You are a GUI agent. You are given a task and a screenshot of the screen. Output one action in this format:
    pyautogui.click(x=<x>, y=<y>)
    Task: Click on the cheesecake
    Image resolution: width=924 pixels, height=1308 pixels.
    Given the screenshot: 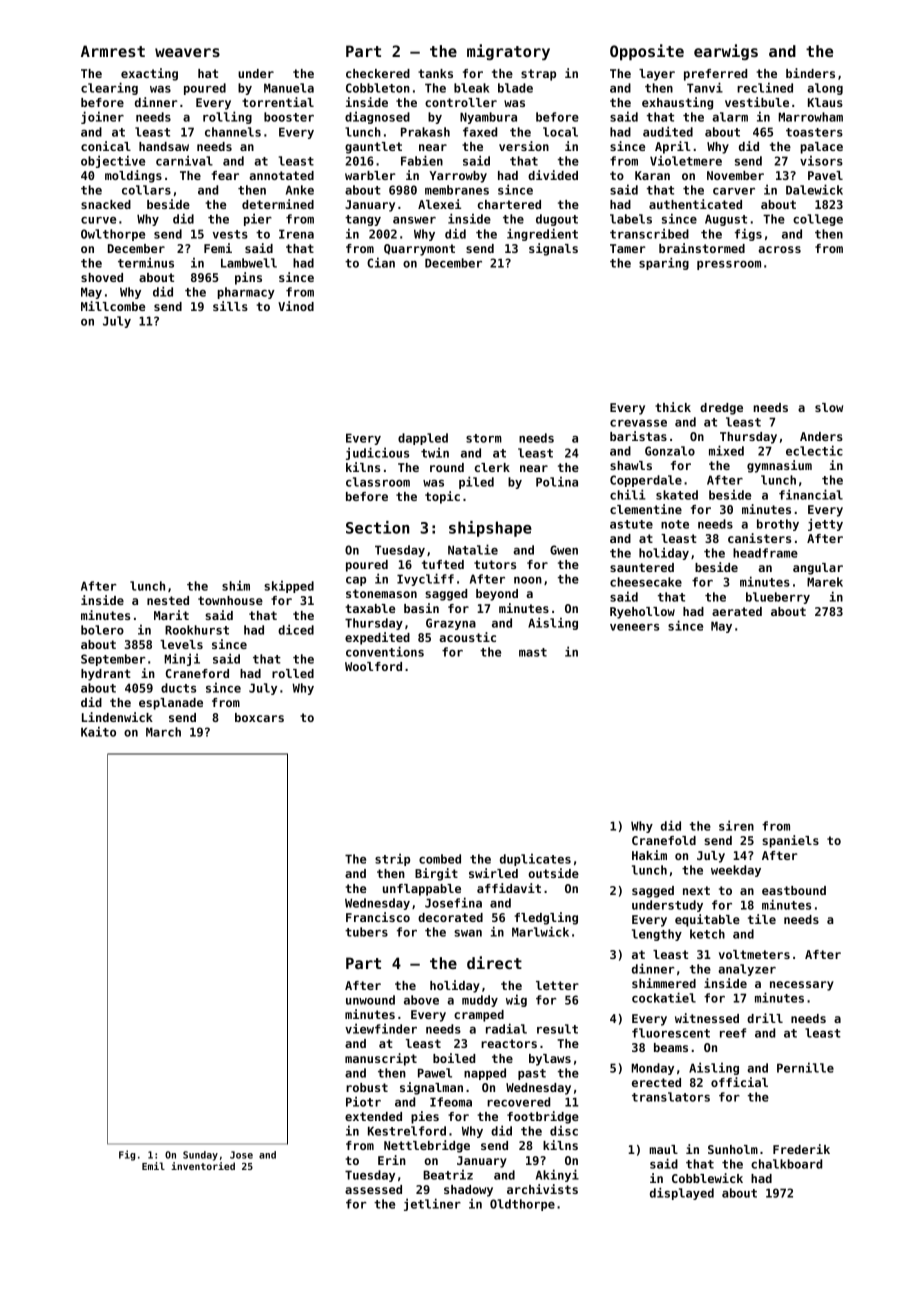 What is the action you would take?
    pyautogui.click(x=646, y=582)
